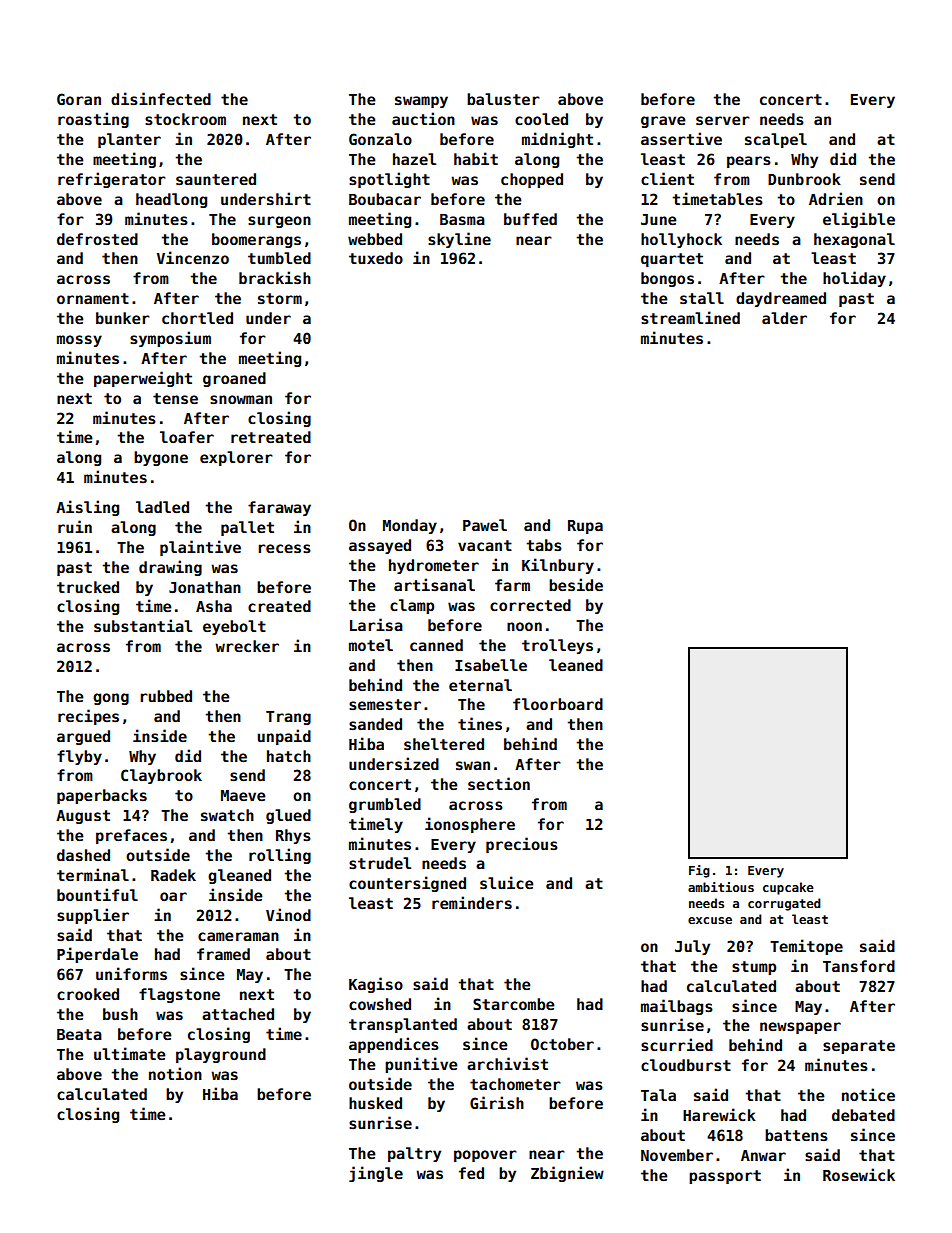  What do you see at coordinates (214, 606) in the screenshot?
I see `Asha` at bounding box center [214, 606].
